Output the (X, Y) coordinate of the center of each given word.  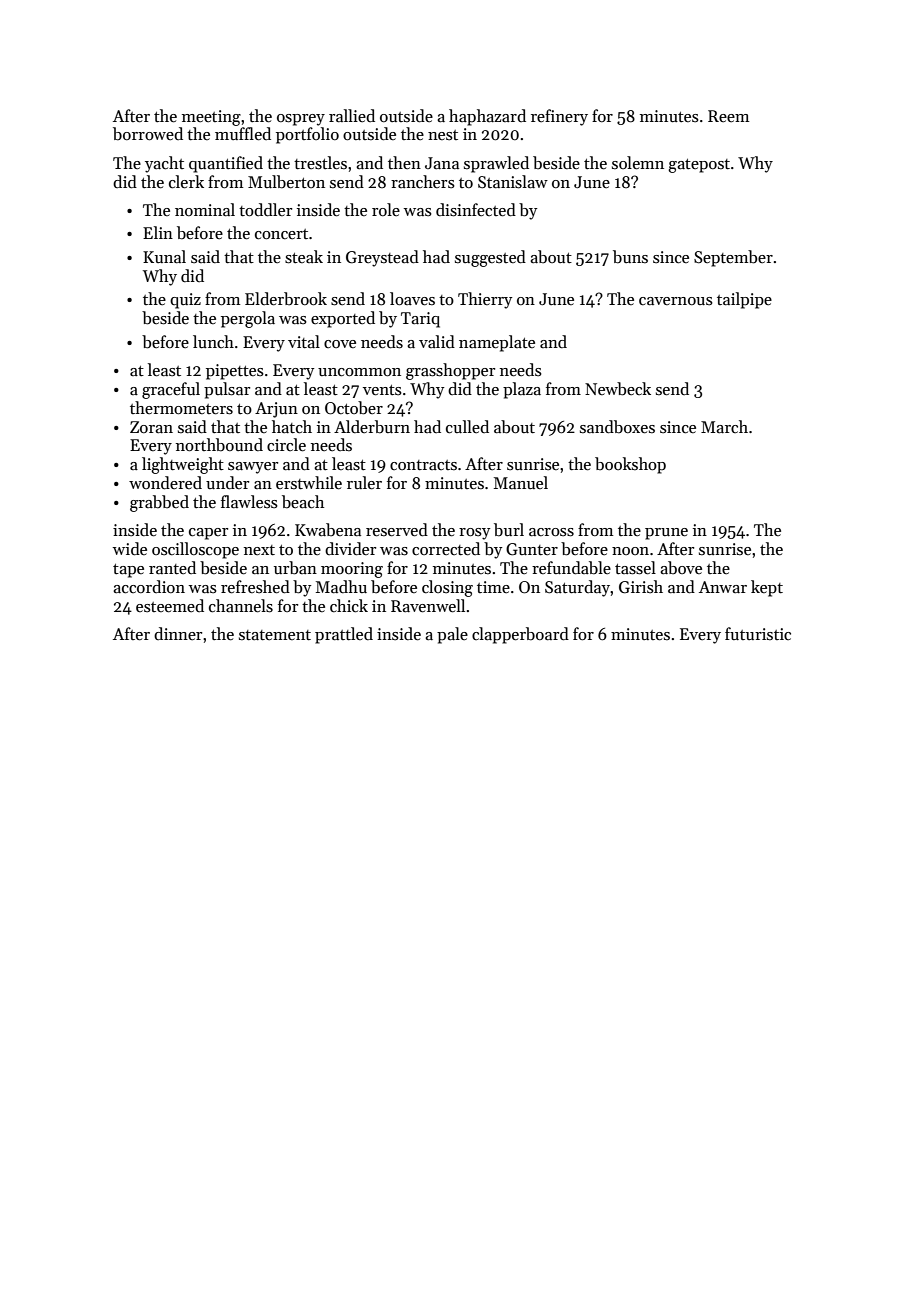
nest (443, 135)
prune (666, 534)
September (733, 258)
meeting (211, 118)
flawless (249, 502)
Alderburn (372, 427)
